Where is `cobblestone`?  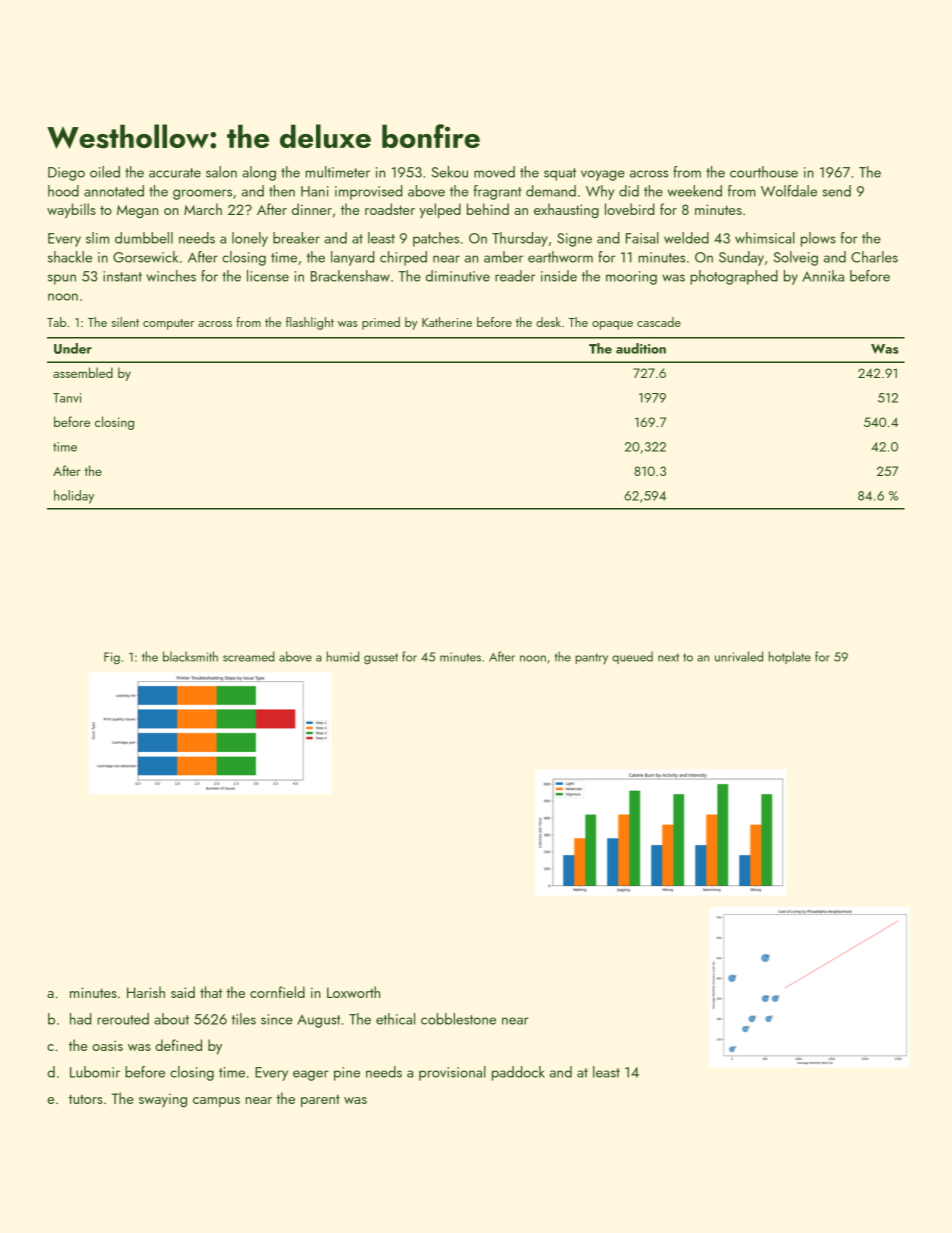
cobblestone is located at coordinates (458, 1019).
